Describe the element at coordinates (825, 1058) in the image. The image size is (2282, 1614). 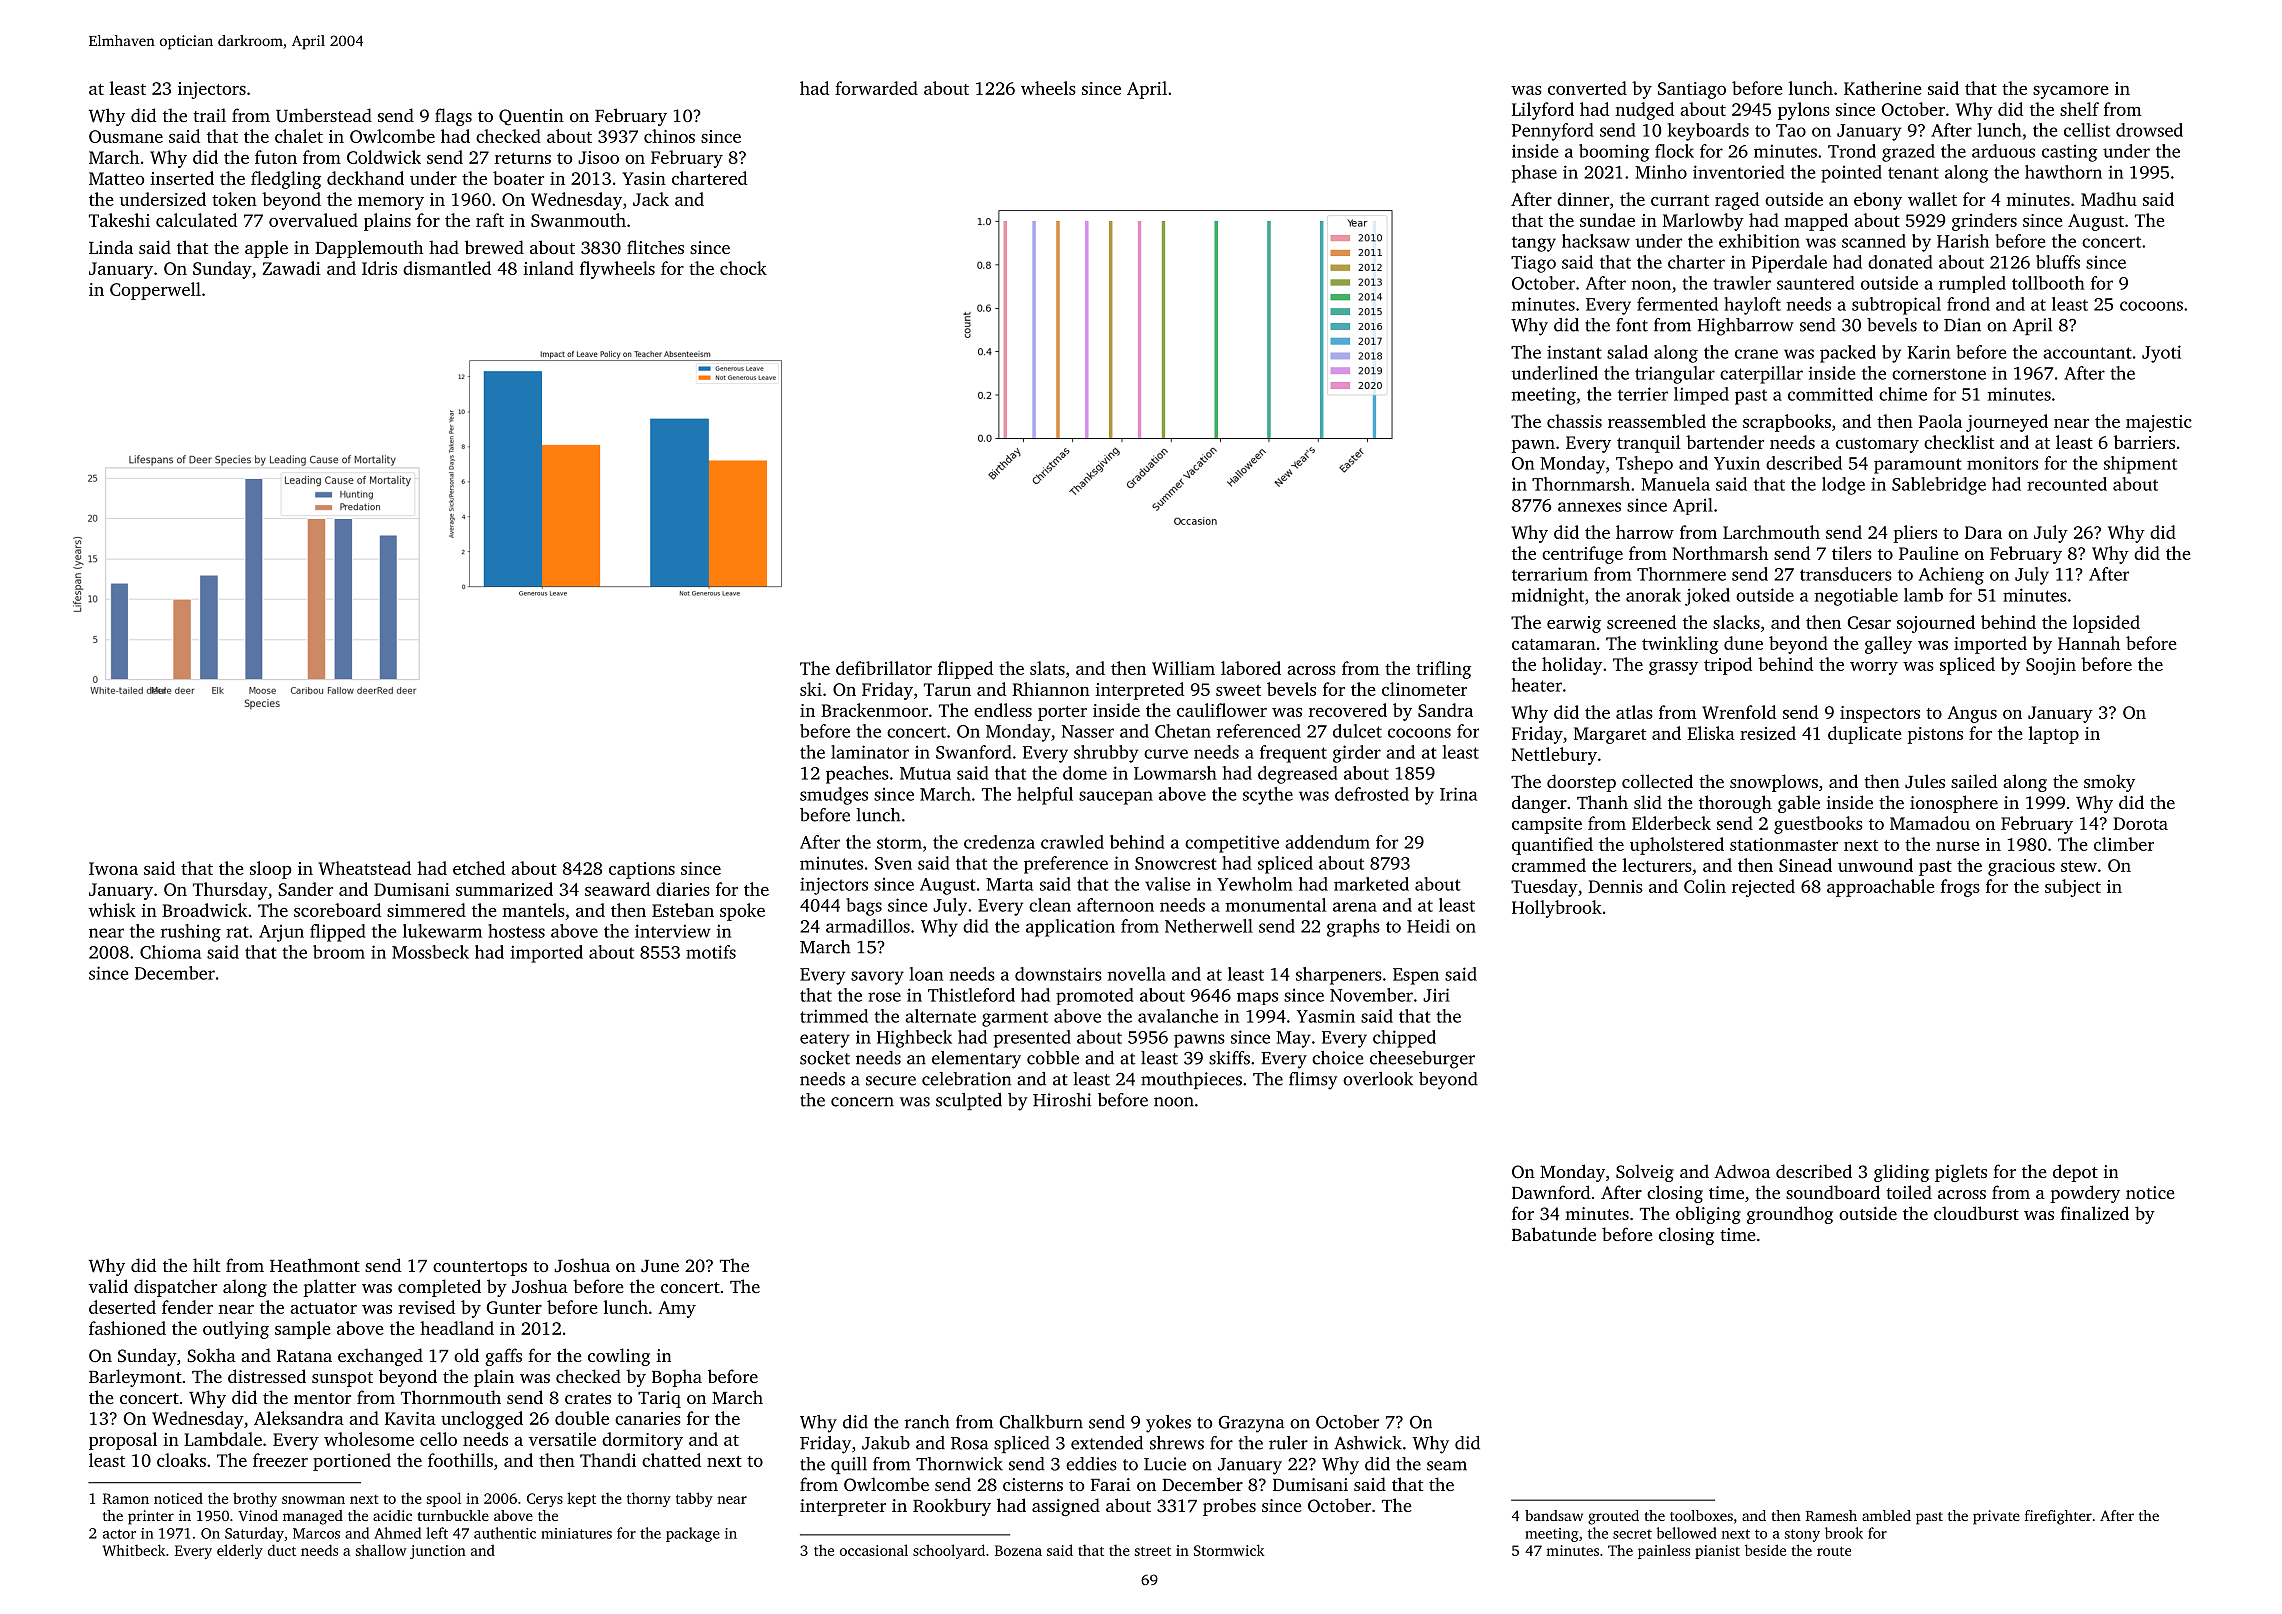
I see `socket` at that location.
